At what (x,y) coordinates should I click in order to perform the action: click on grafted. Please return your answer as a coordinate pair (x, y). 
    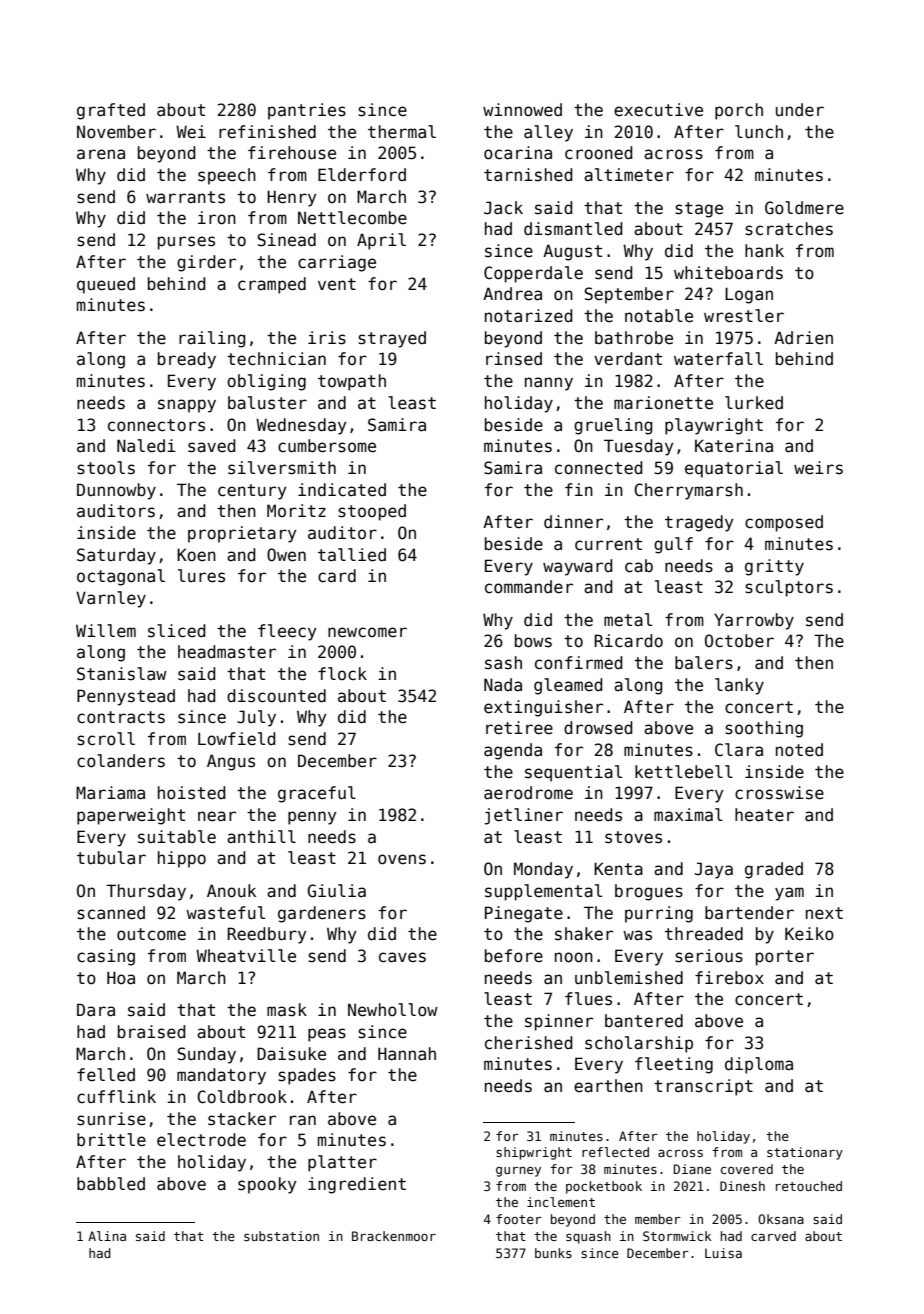
    Looking at the image, I should click on (111, 111).
